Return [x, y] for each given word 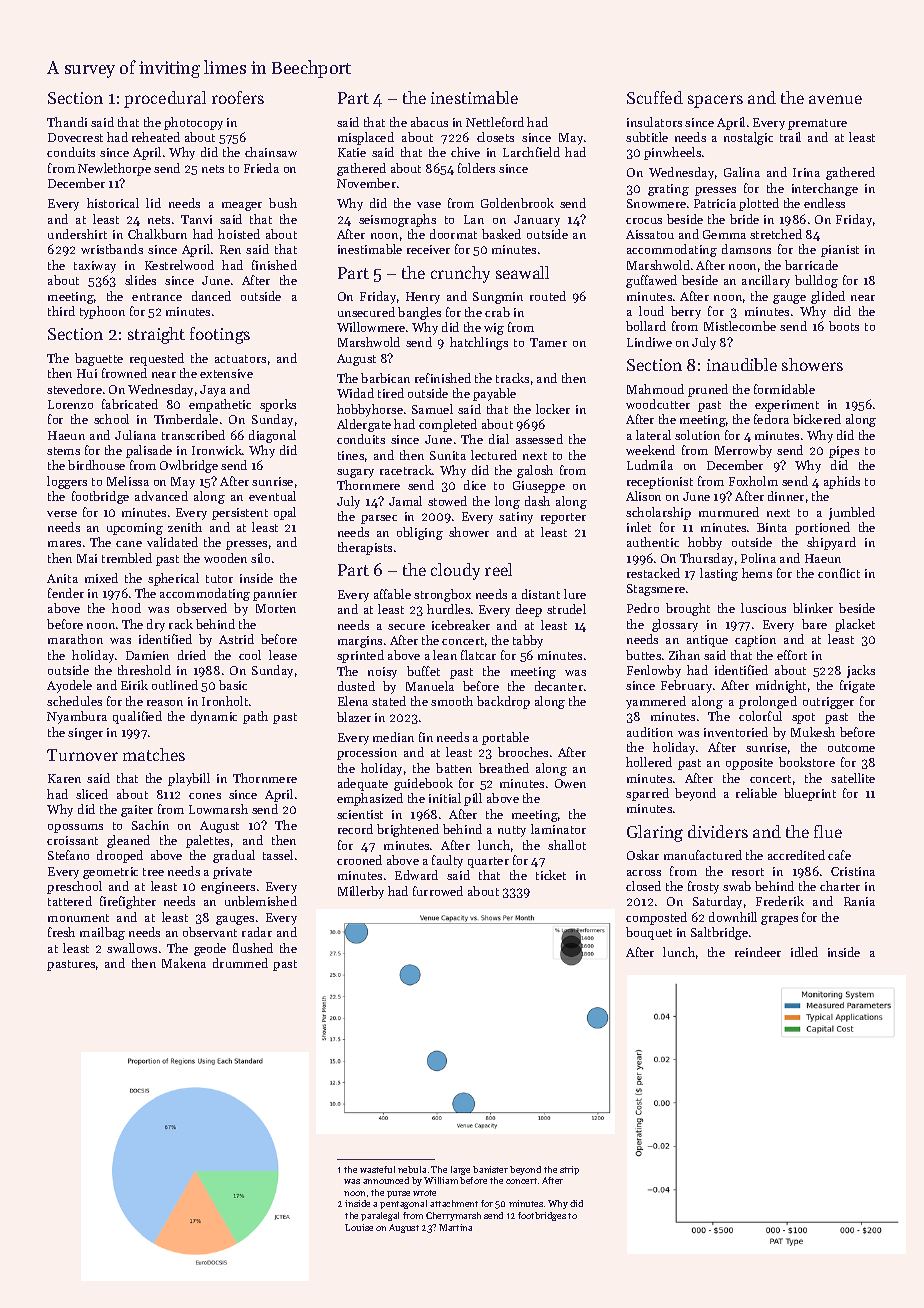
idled [804, 952]
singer [85, 734]
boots [844, 326]
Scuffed [655, 97]
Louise [359, 1227]
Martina [455, 1227]
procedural [165, 99]
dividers [718, 831]
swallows [132, 948]
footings [220, 335]
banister [490, 1169]
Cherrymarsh [453, 1216]
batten [454, 768]
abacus [429, 122]
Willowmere [371, 327]
